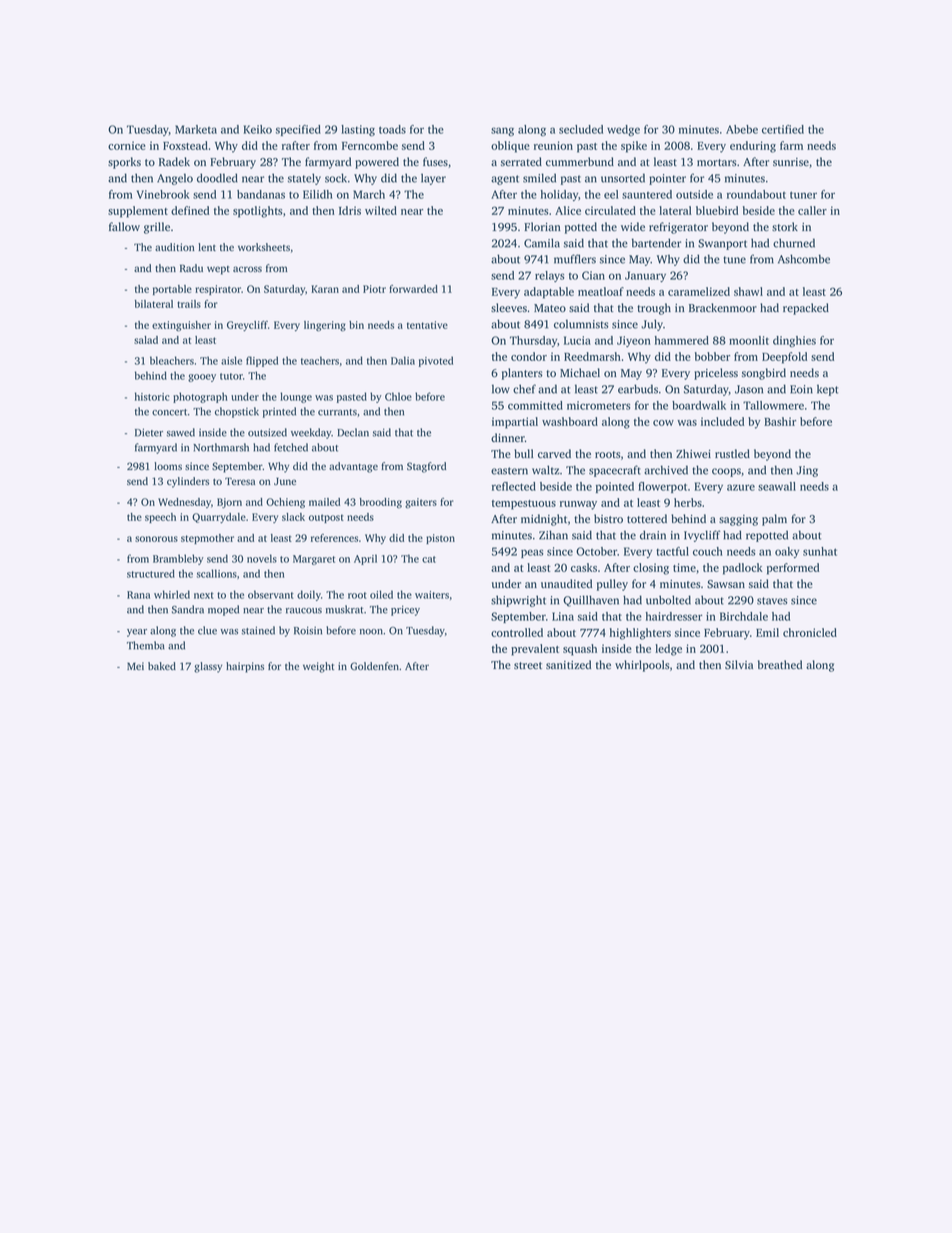  What do you see at coordinates (240, 481) in the page?
I see `Teresa` at bounding box center [240, 481].
